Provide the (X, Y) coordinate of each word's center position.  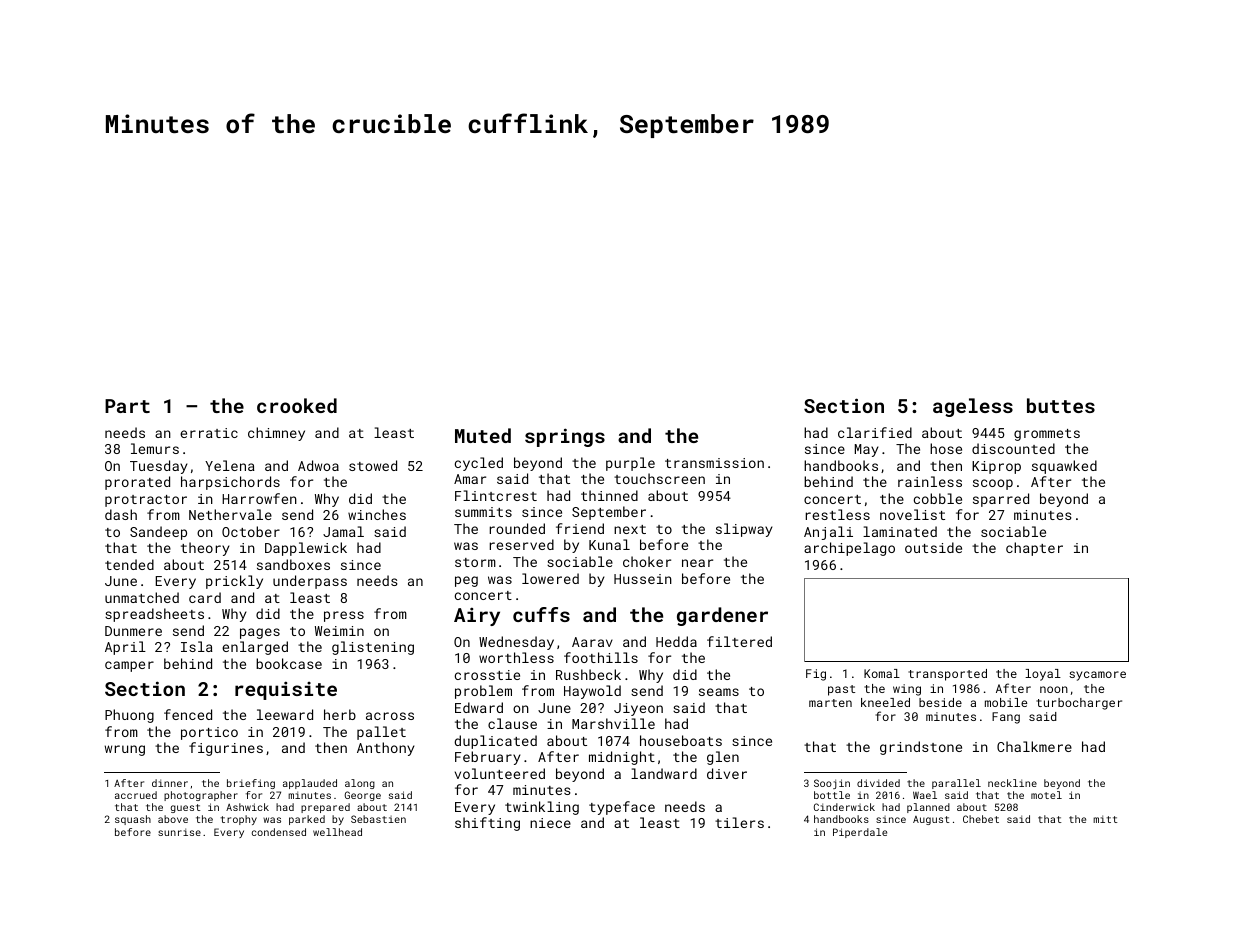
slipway (744, 530)
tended (129, 564)
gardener (722, 616)
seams (719, 692)
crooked (297, 405)
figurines (226, 749)
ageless (973, 407)
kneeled (885, 702)
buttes (1061, 405)
